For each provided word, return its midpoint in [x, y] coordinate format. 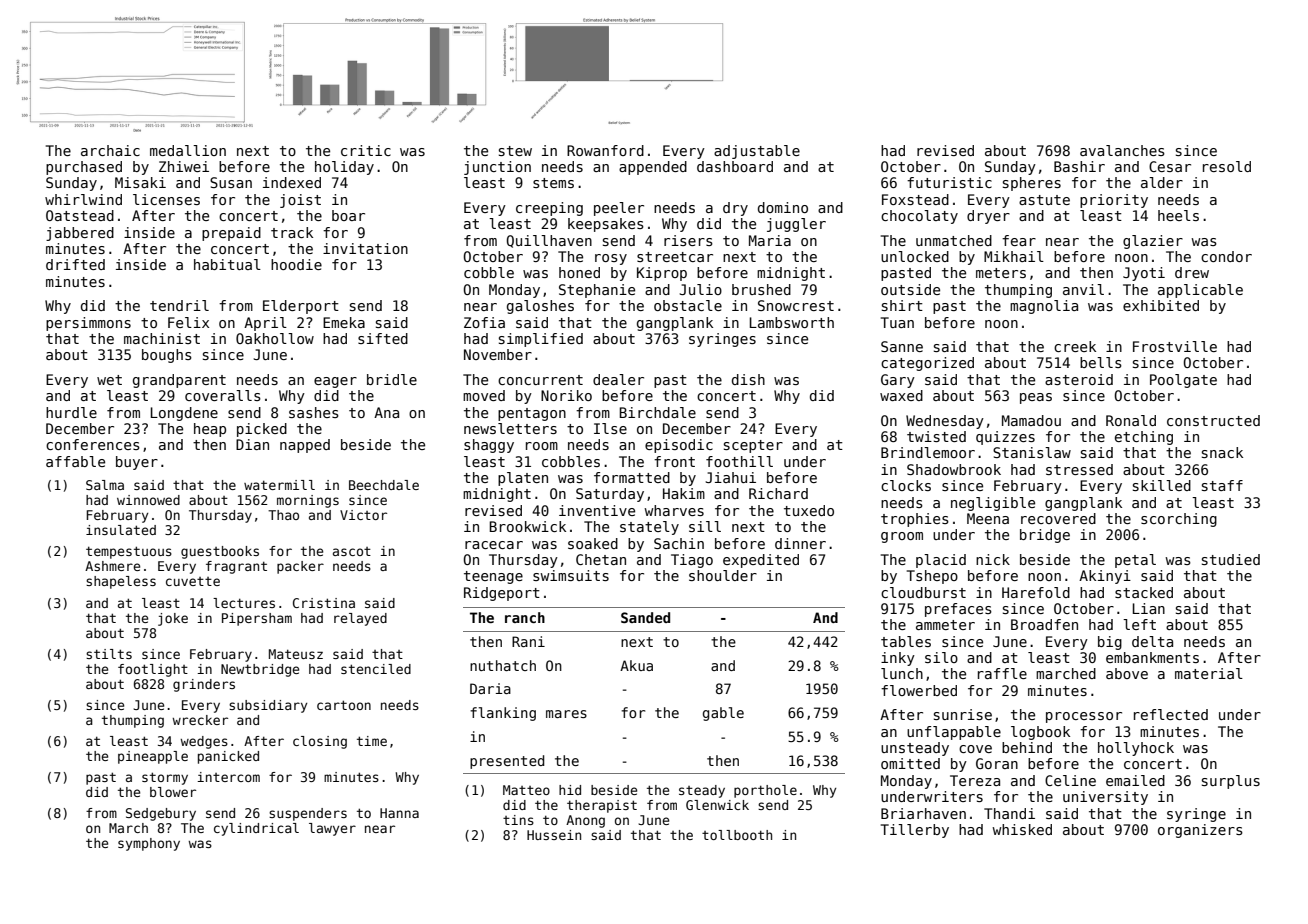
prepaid [231, 234]
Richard [778, 493]
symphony [149, 844]
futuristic [949, 182]
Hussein [554, 835]
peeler [619, 209]
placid [941, 561]
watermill [279, 485]
